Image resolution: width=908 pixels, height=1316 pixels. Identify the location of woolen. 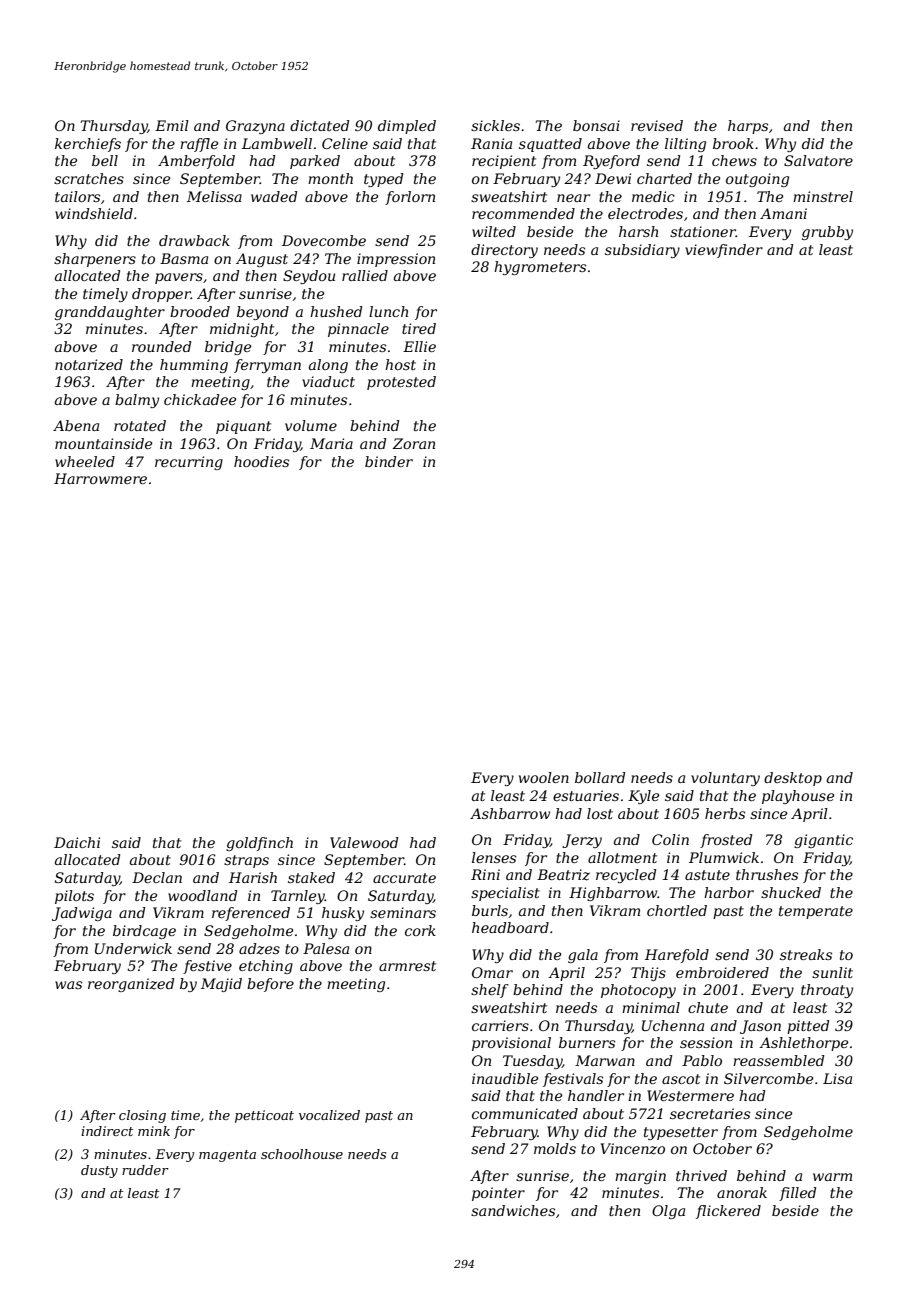
(544, 777).
